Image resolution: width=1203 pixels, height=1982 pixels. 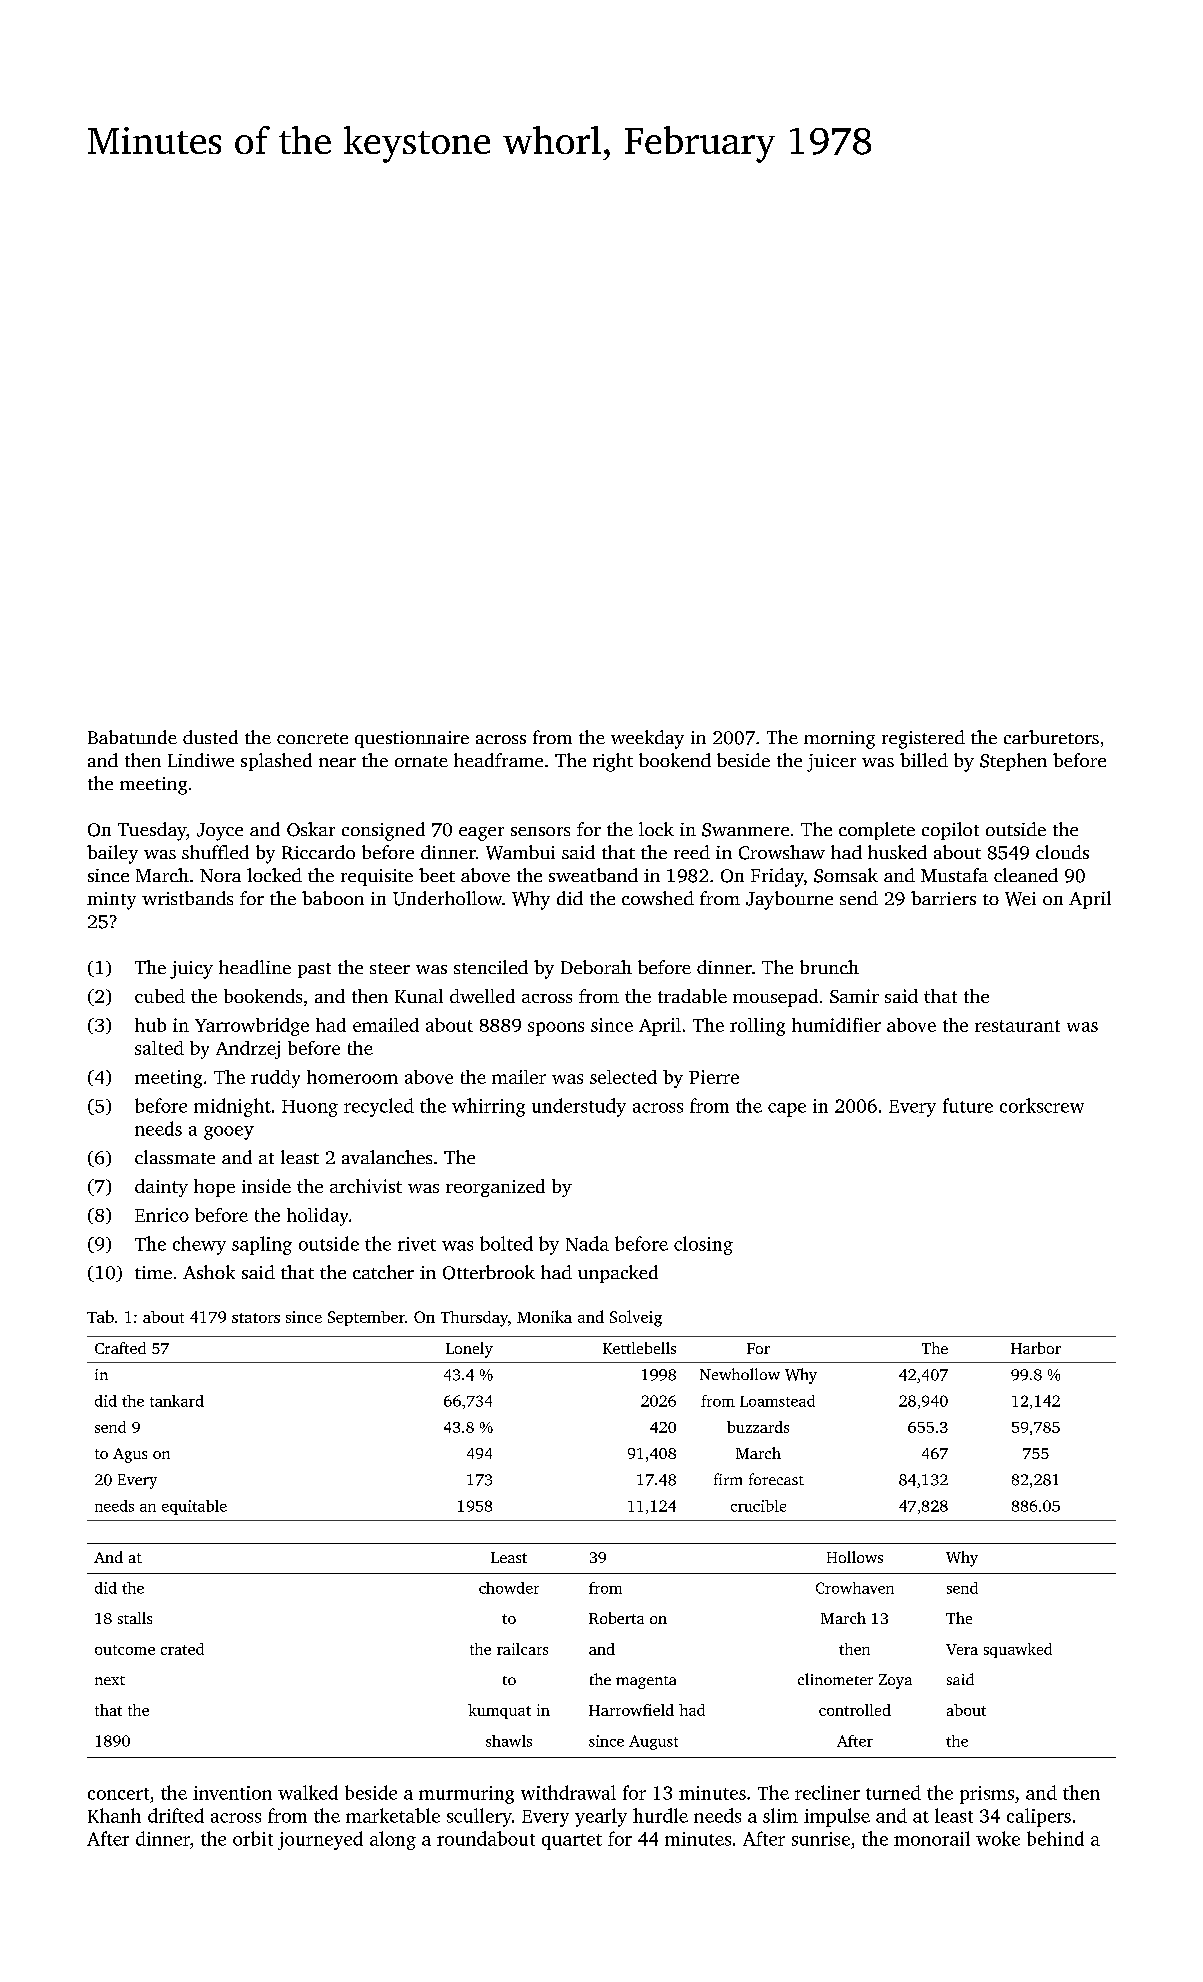 I want to click on clouds, so click(x=1062, y=852).
